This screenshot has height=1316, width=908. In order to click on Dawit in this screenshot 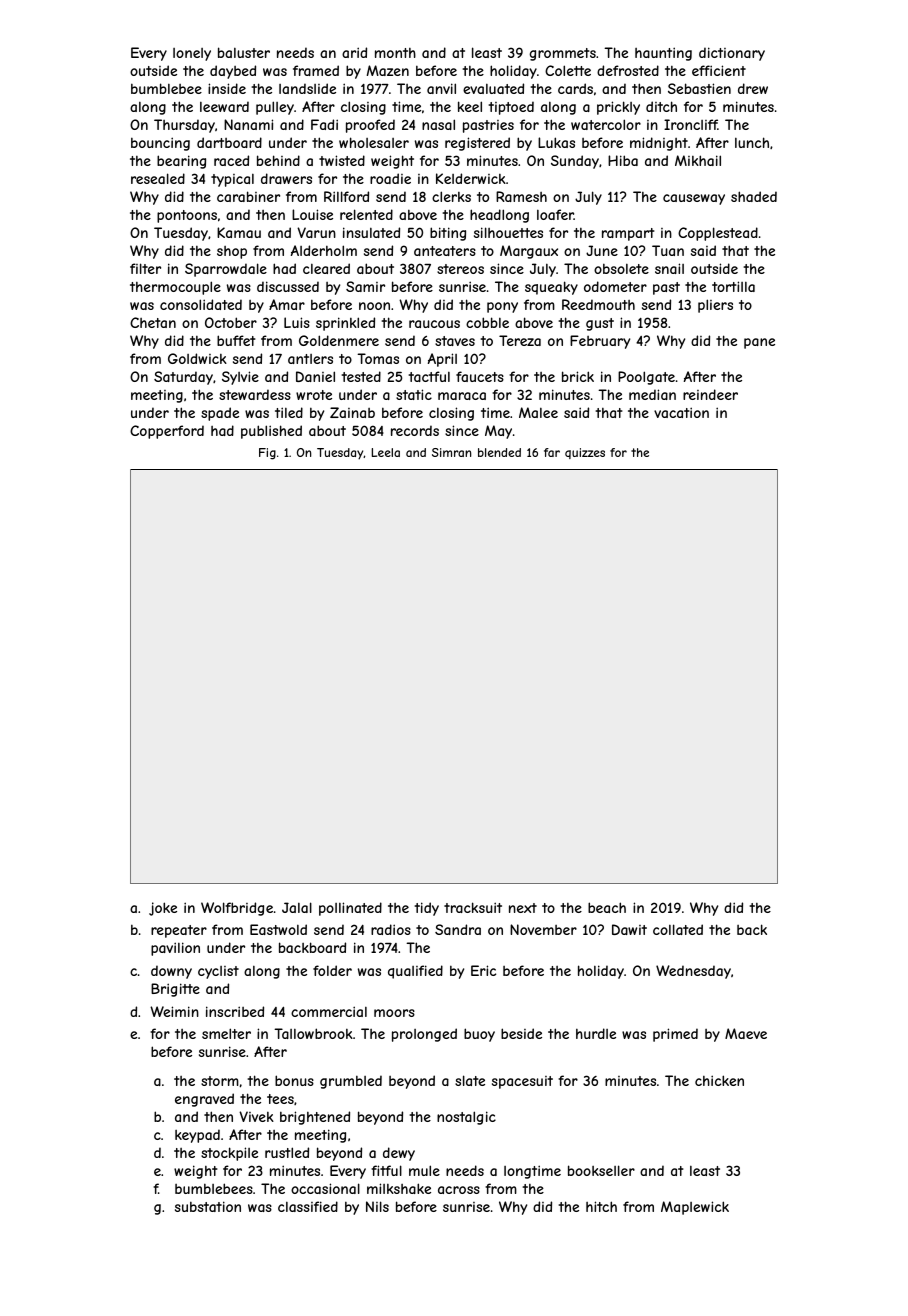, I will do `click(629, 929)`.
